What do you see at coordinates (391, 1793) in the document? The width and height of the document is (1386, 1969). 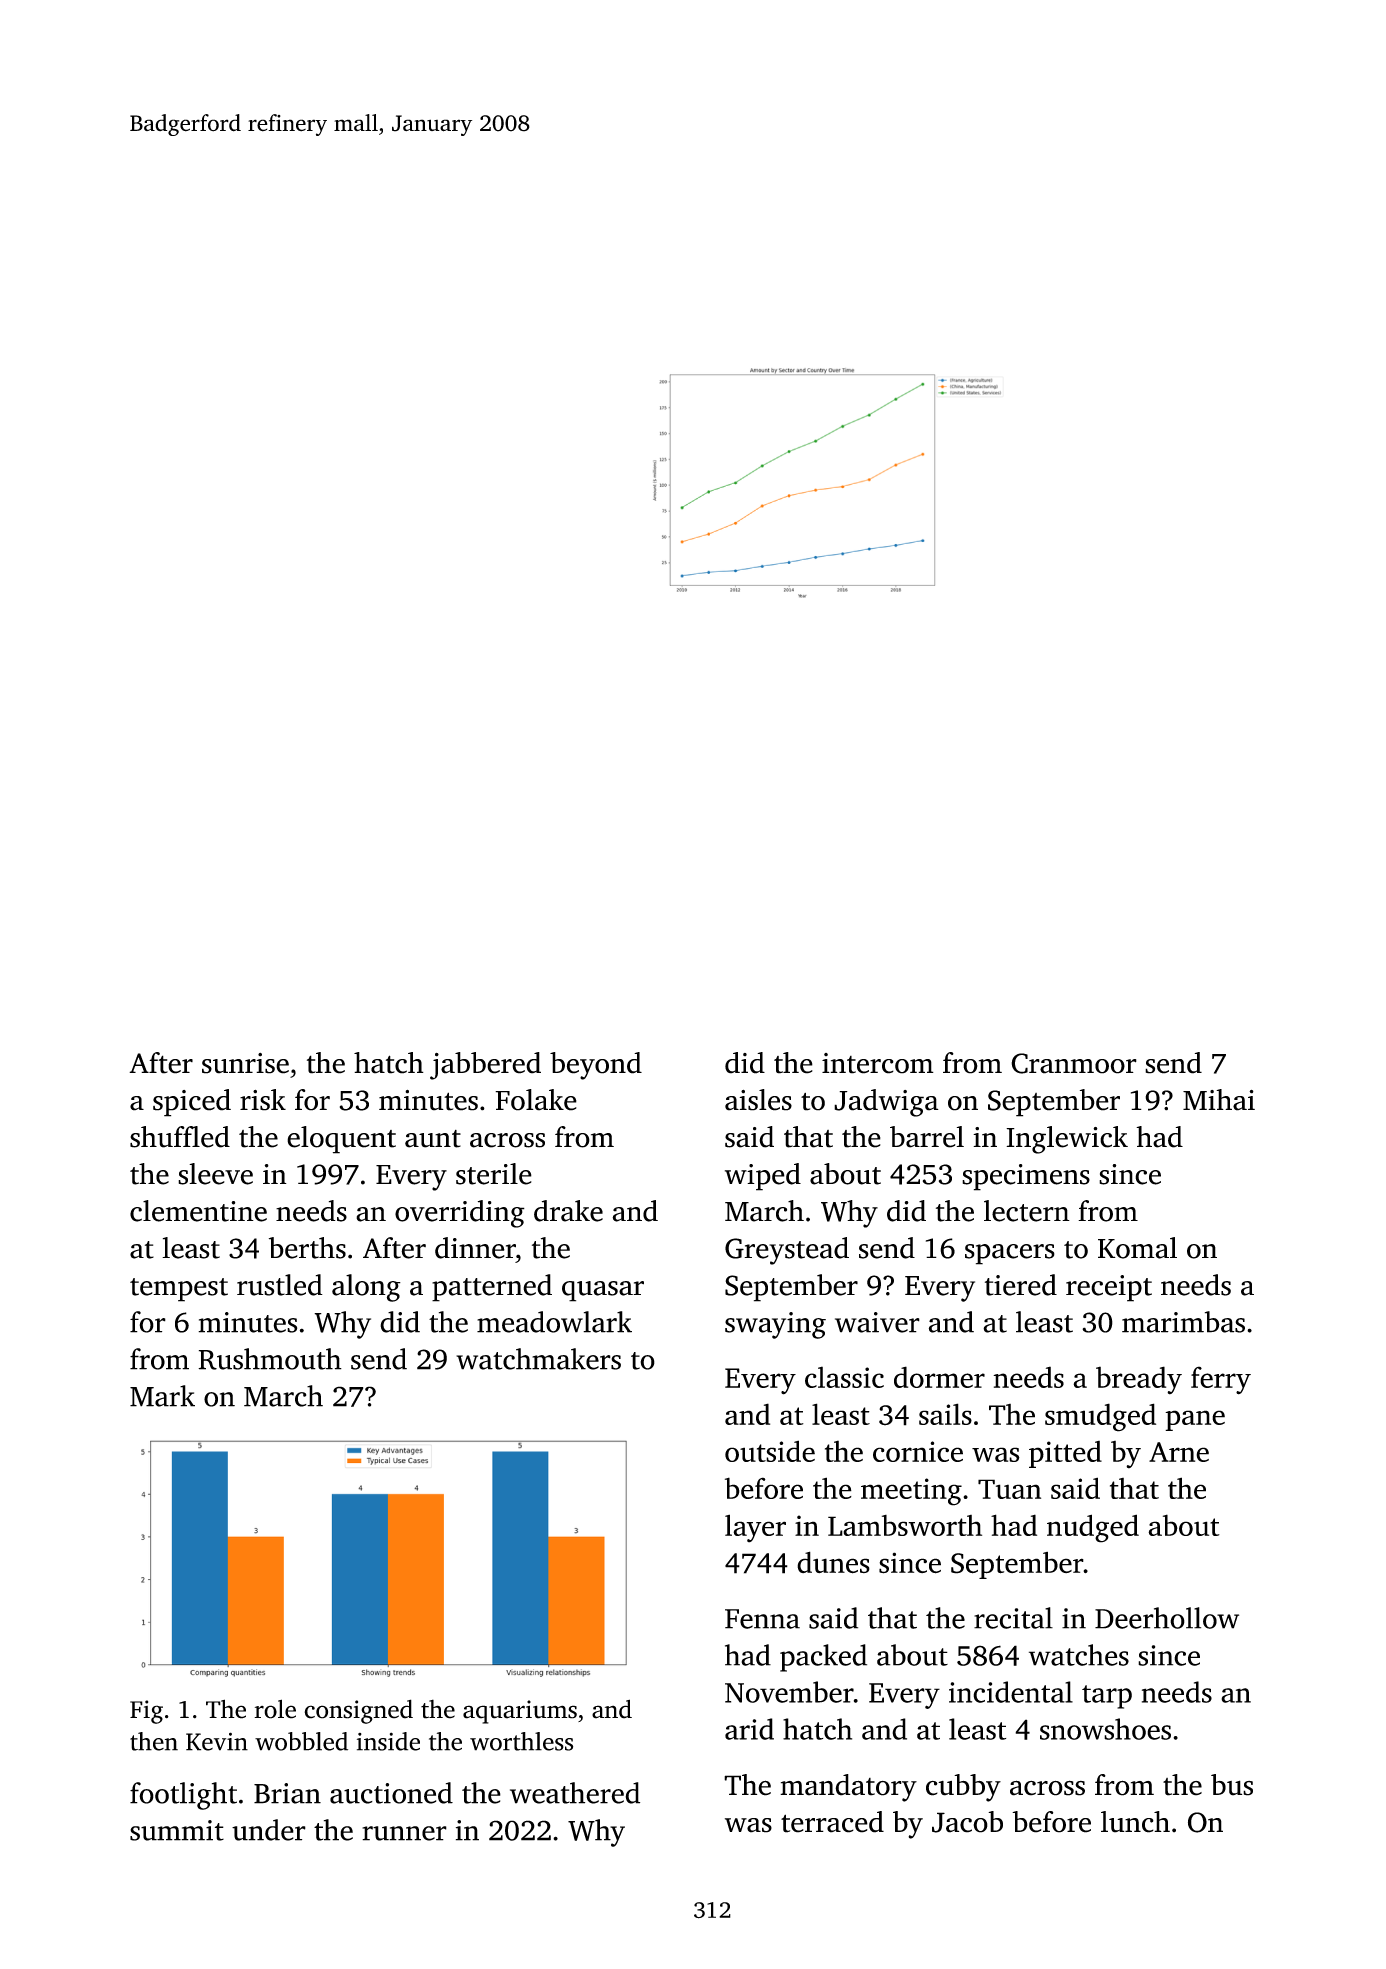 I see `auctioned` at bounding box center [391, 1793].
